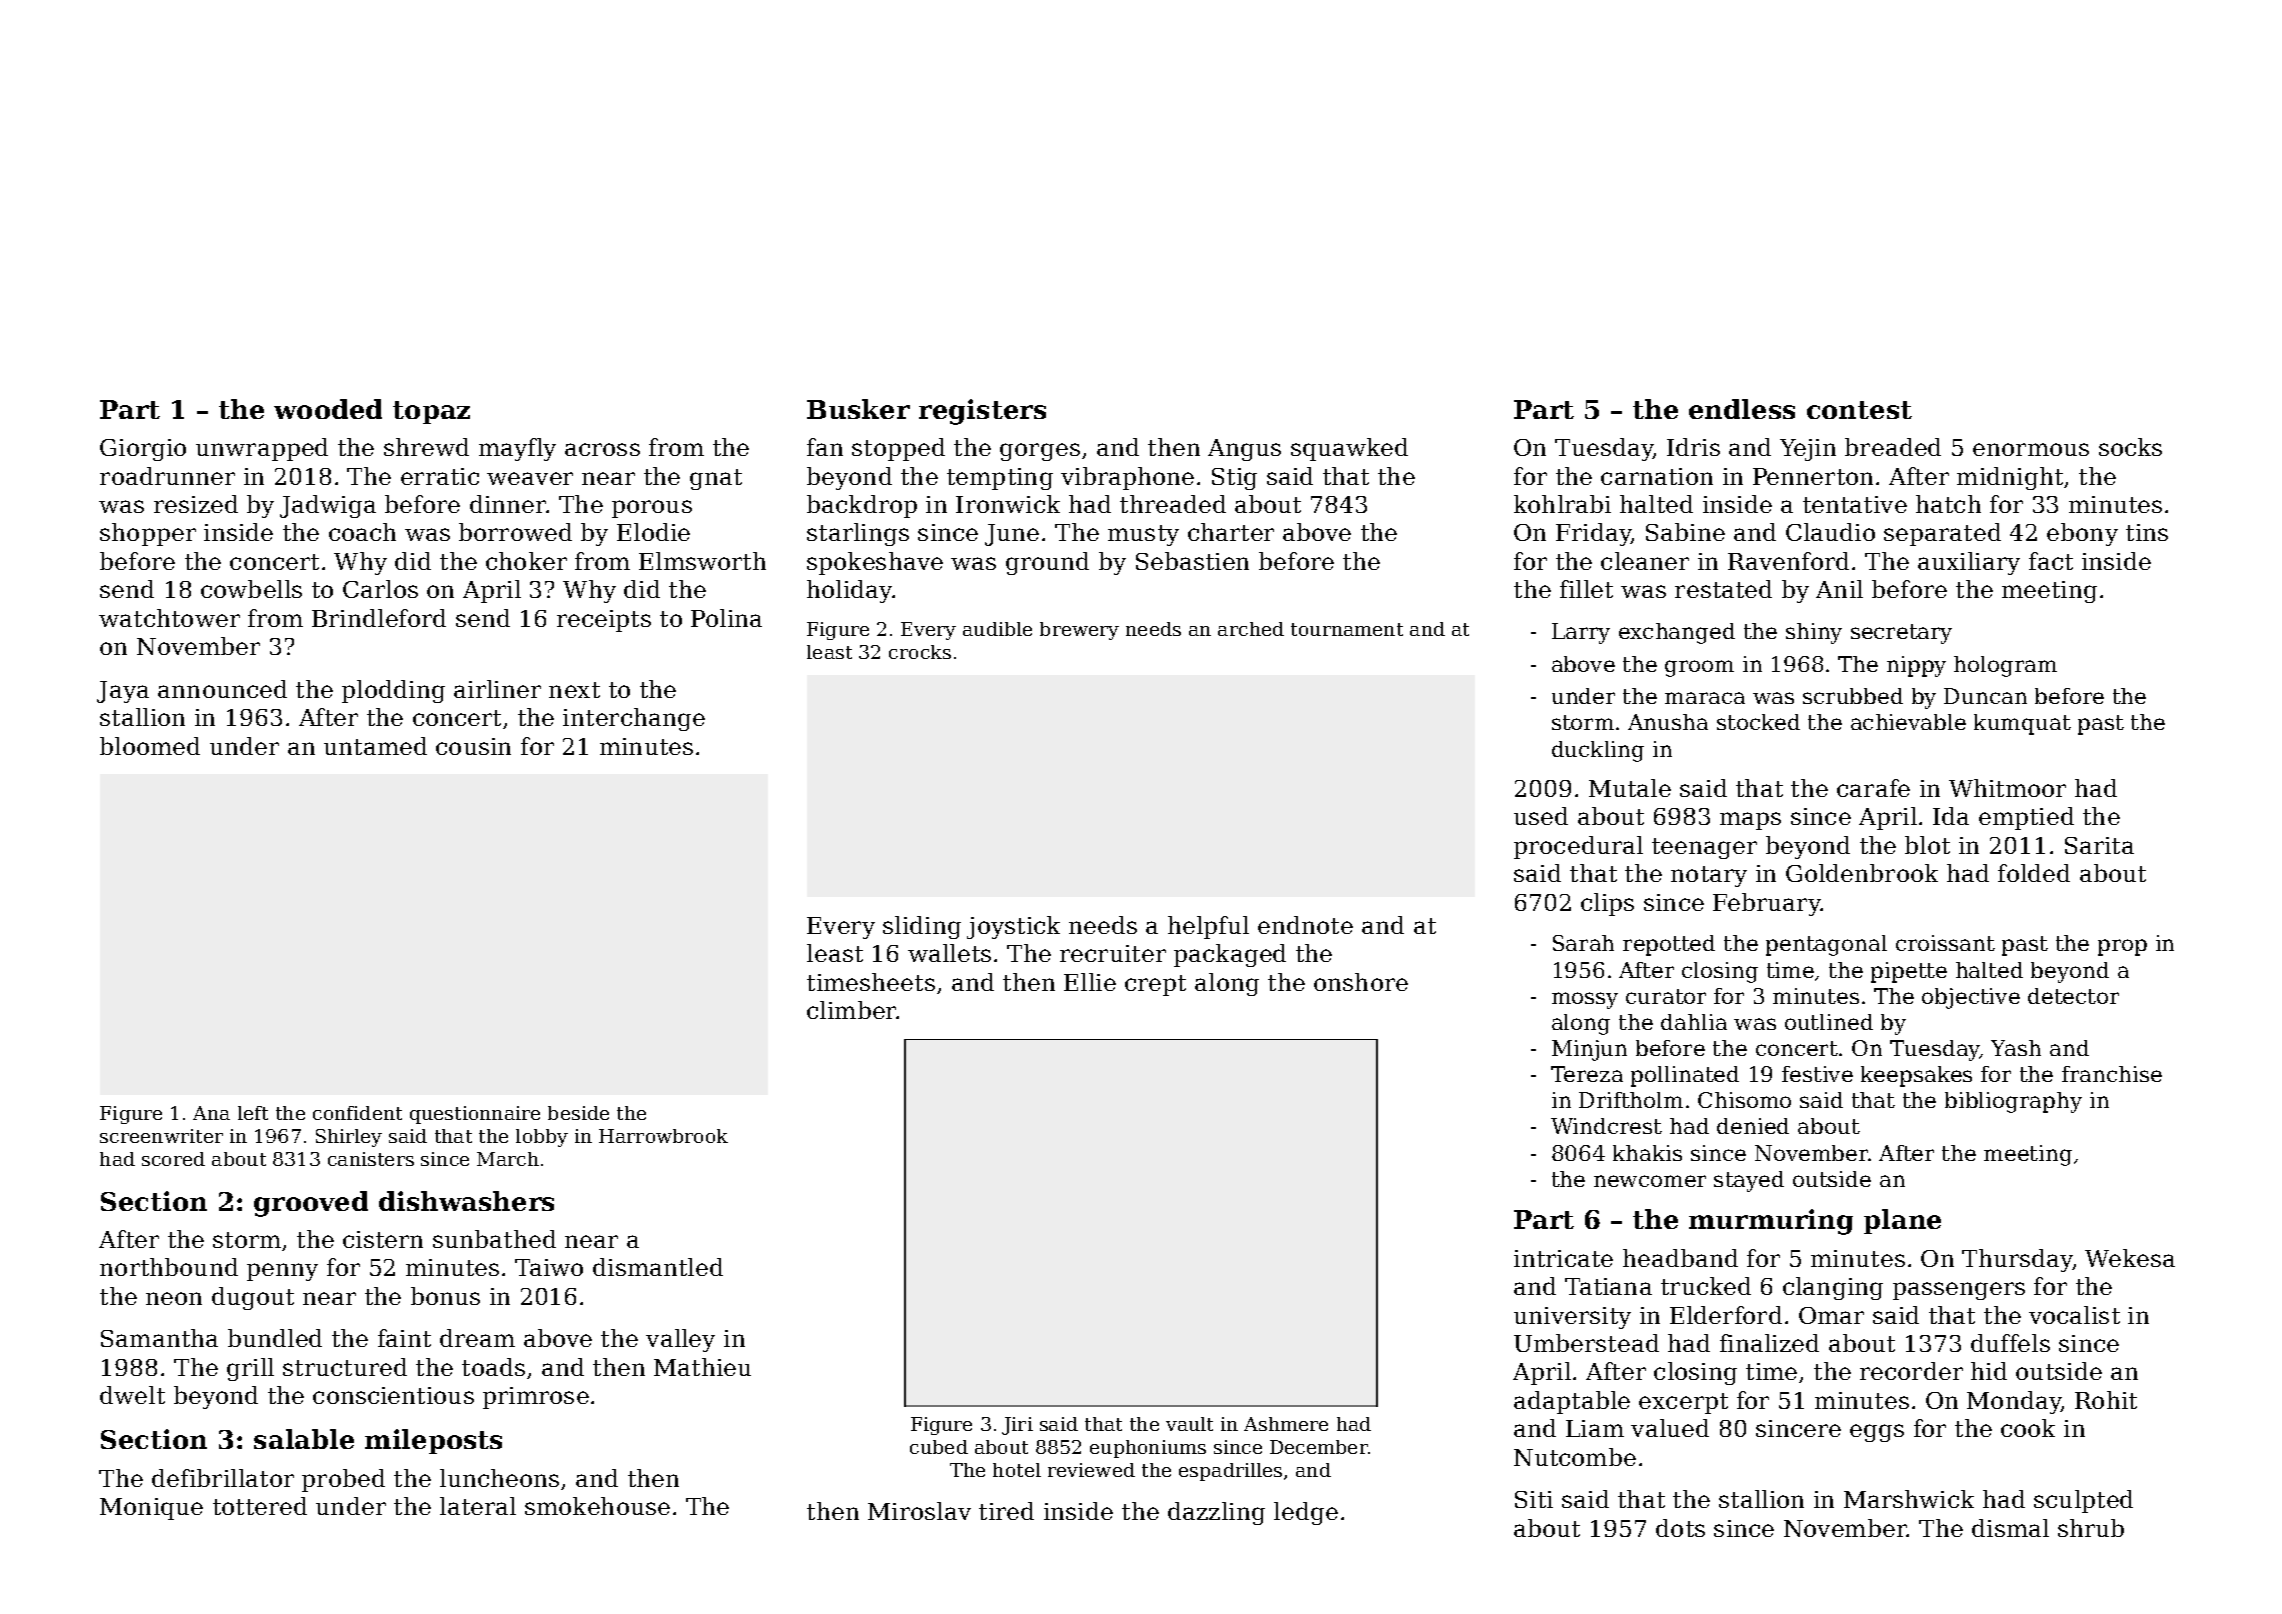 The width and height of the document is (2282, 1614). Describe the element at coordinates (1563, 1258) in the document. I see `intricate` at that location.
